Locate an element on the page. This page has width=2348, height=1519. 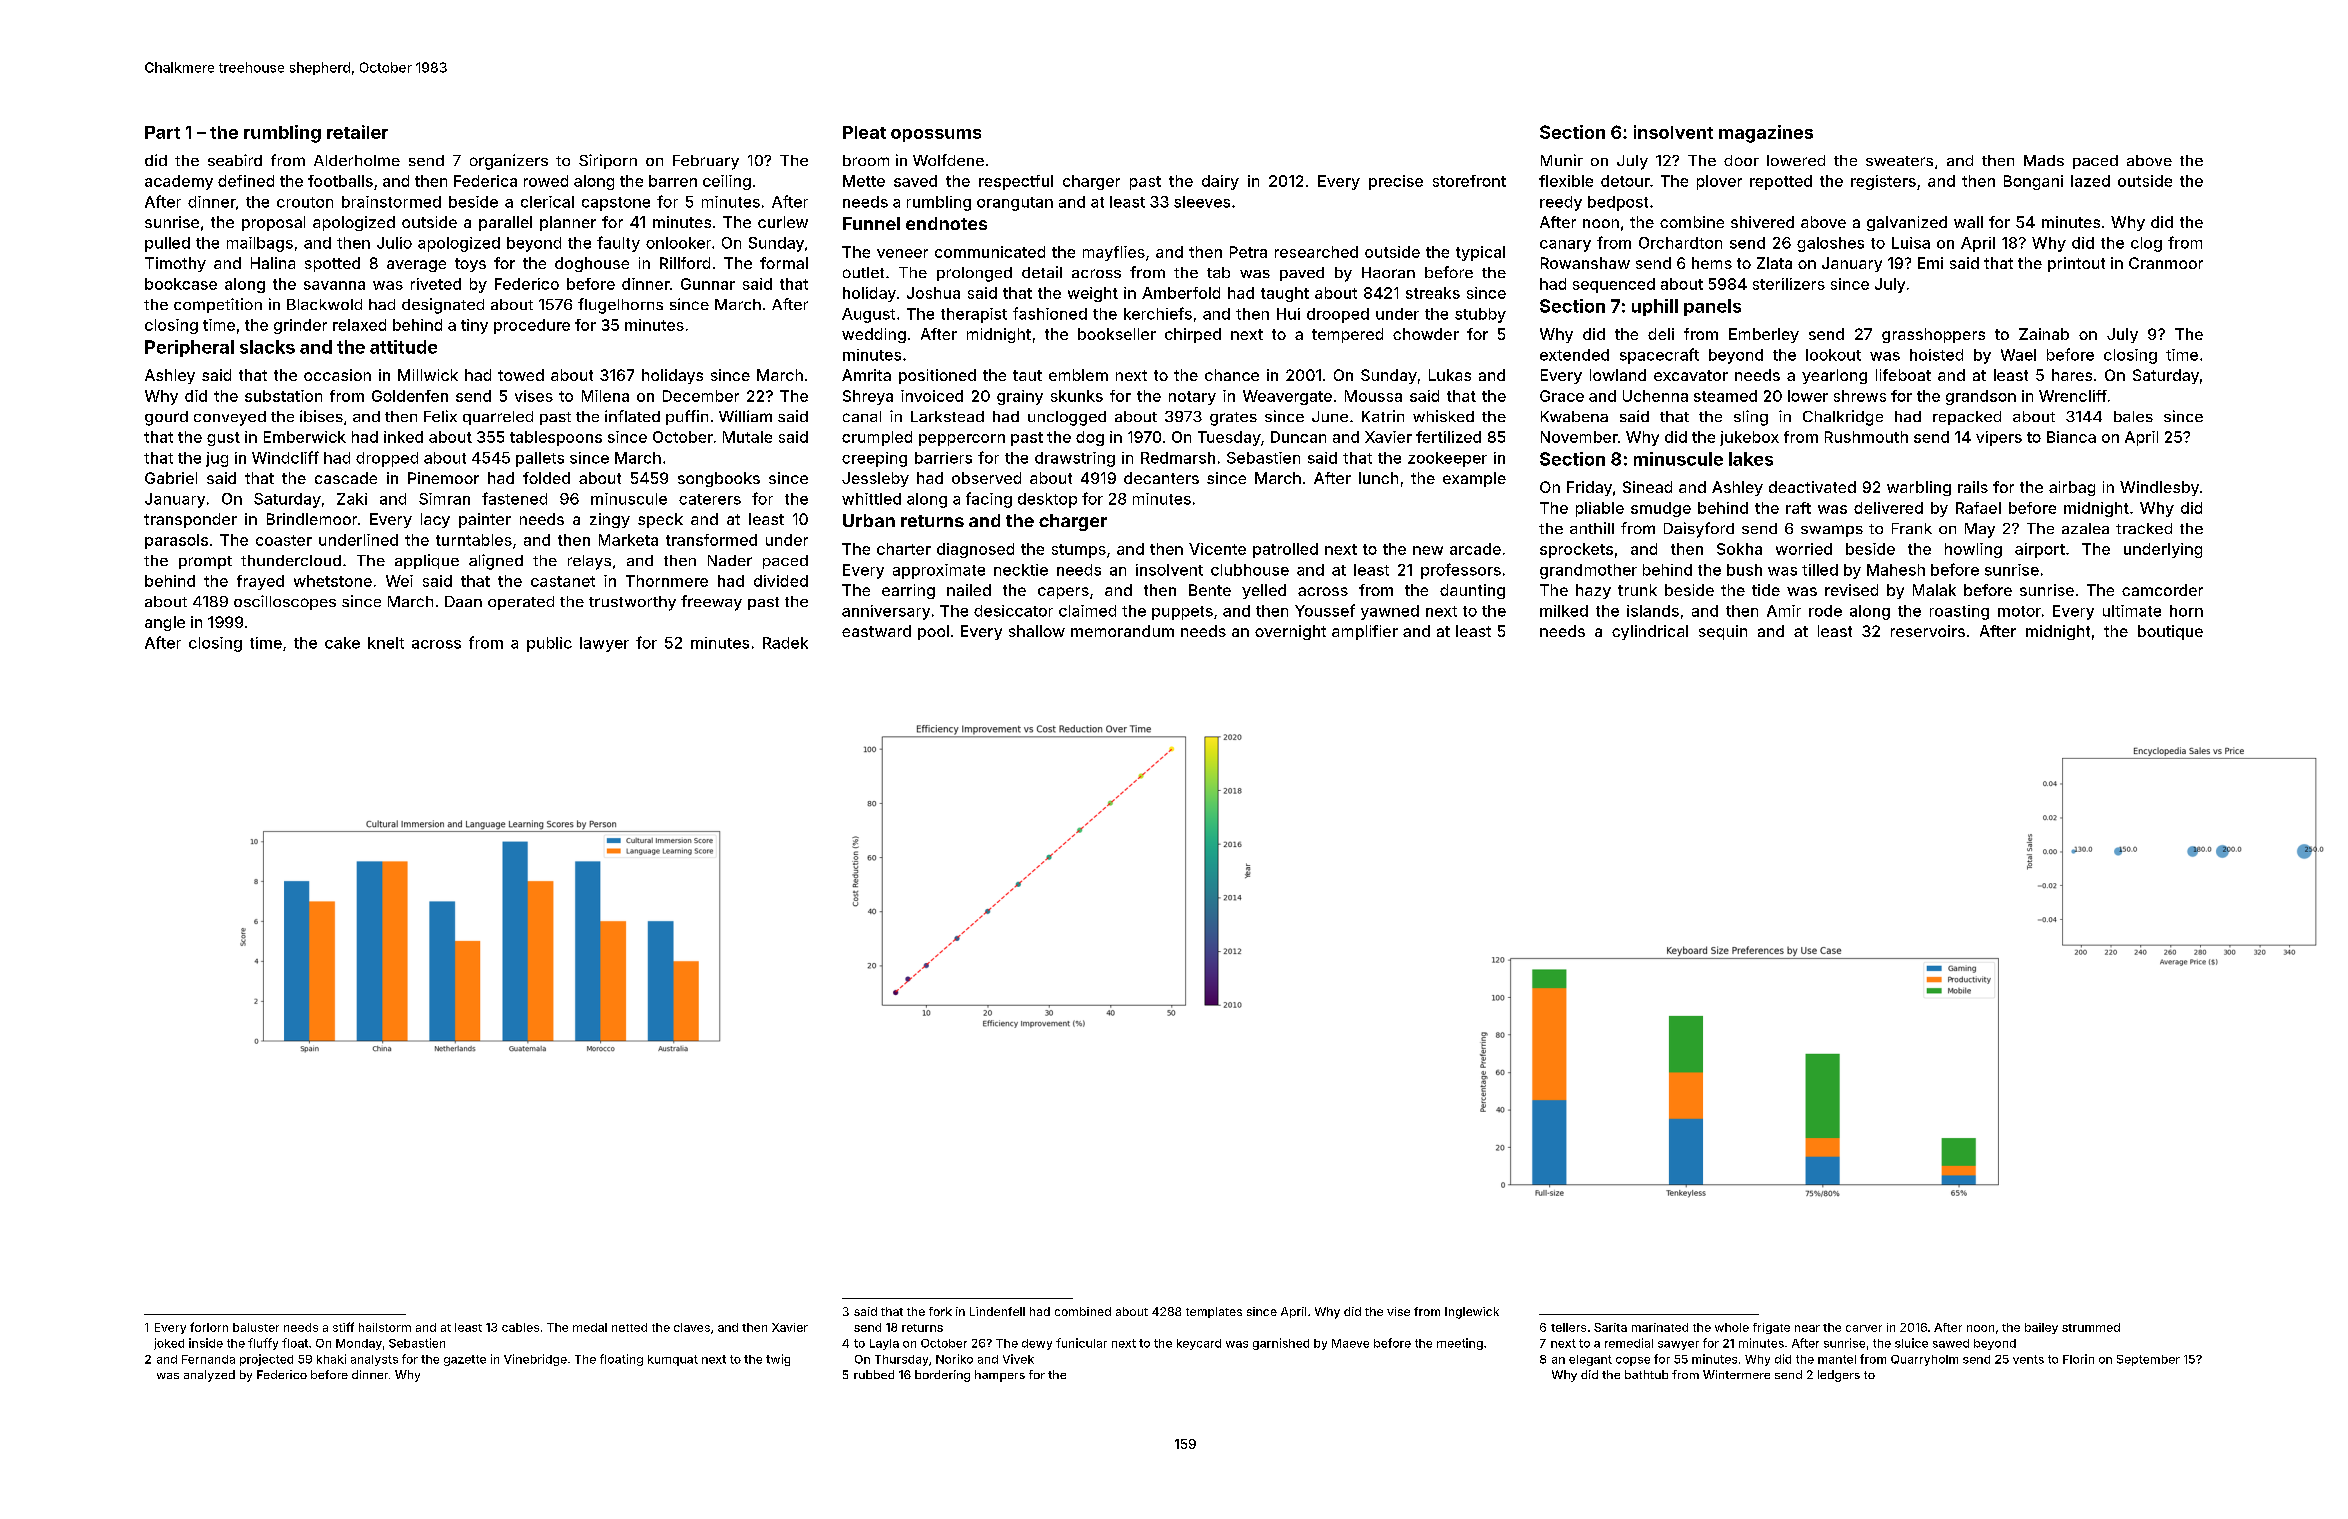
forlorn is located at coordinates (209, 1327).
